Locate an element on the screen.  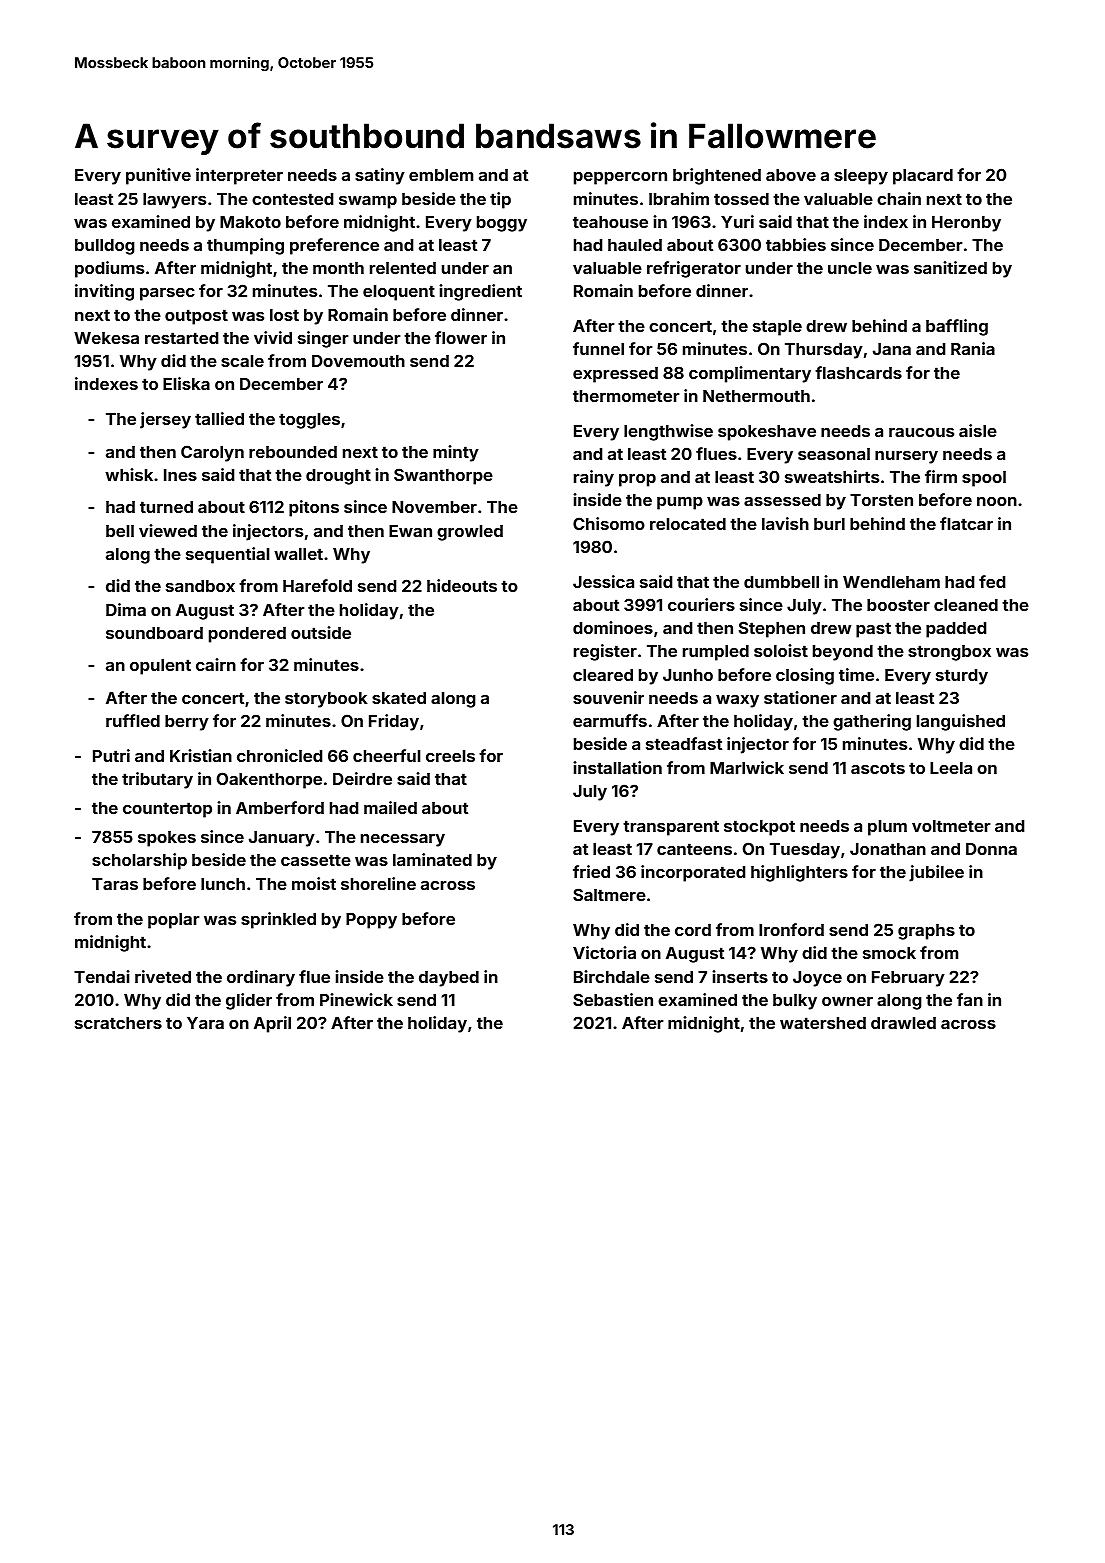
Carolyn is located at coordinates (212, 453).
